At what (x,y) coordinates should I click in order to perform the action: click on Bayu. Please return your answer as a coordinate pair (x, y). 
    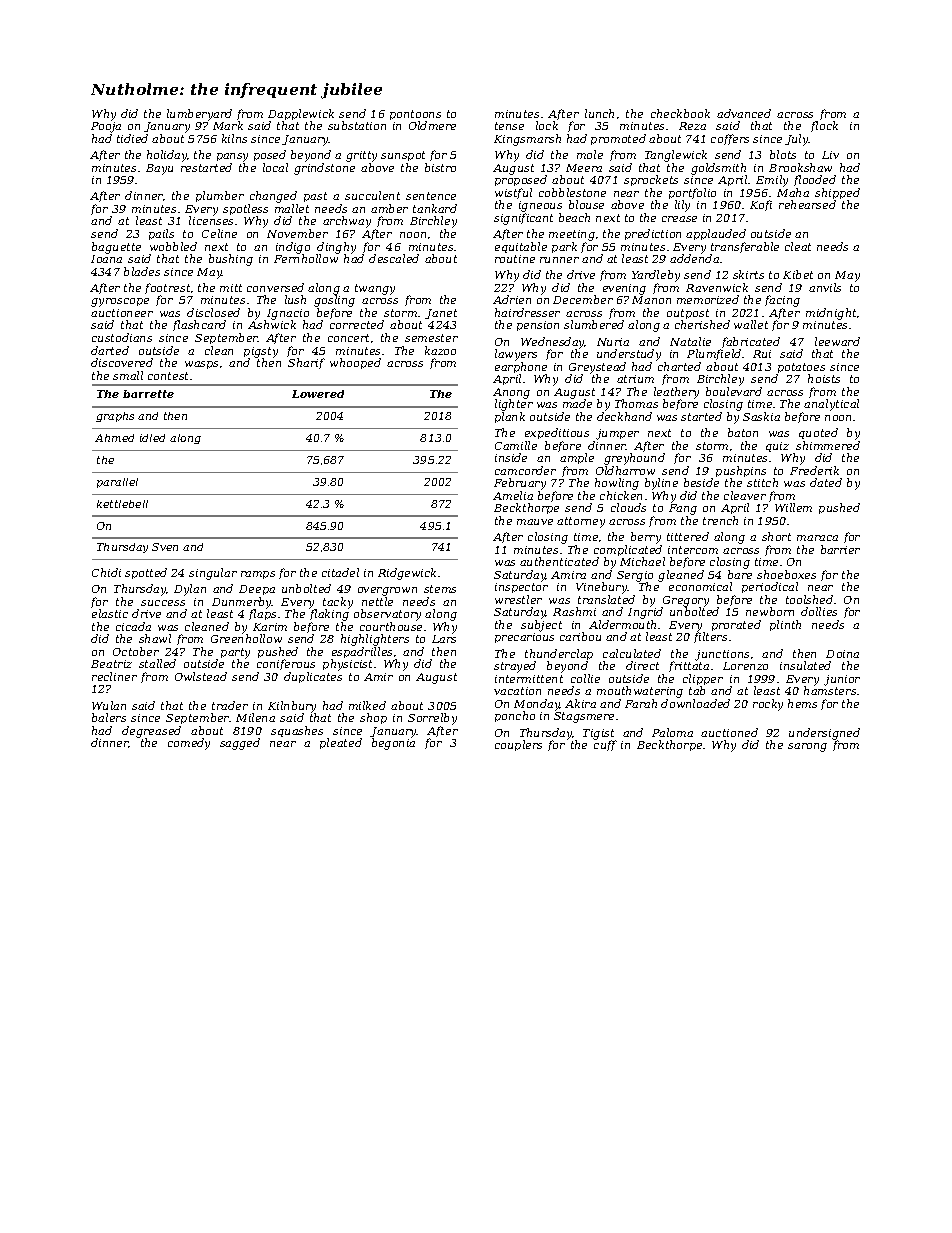
    Looking at the image, I should click on (159, 169).
